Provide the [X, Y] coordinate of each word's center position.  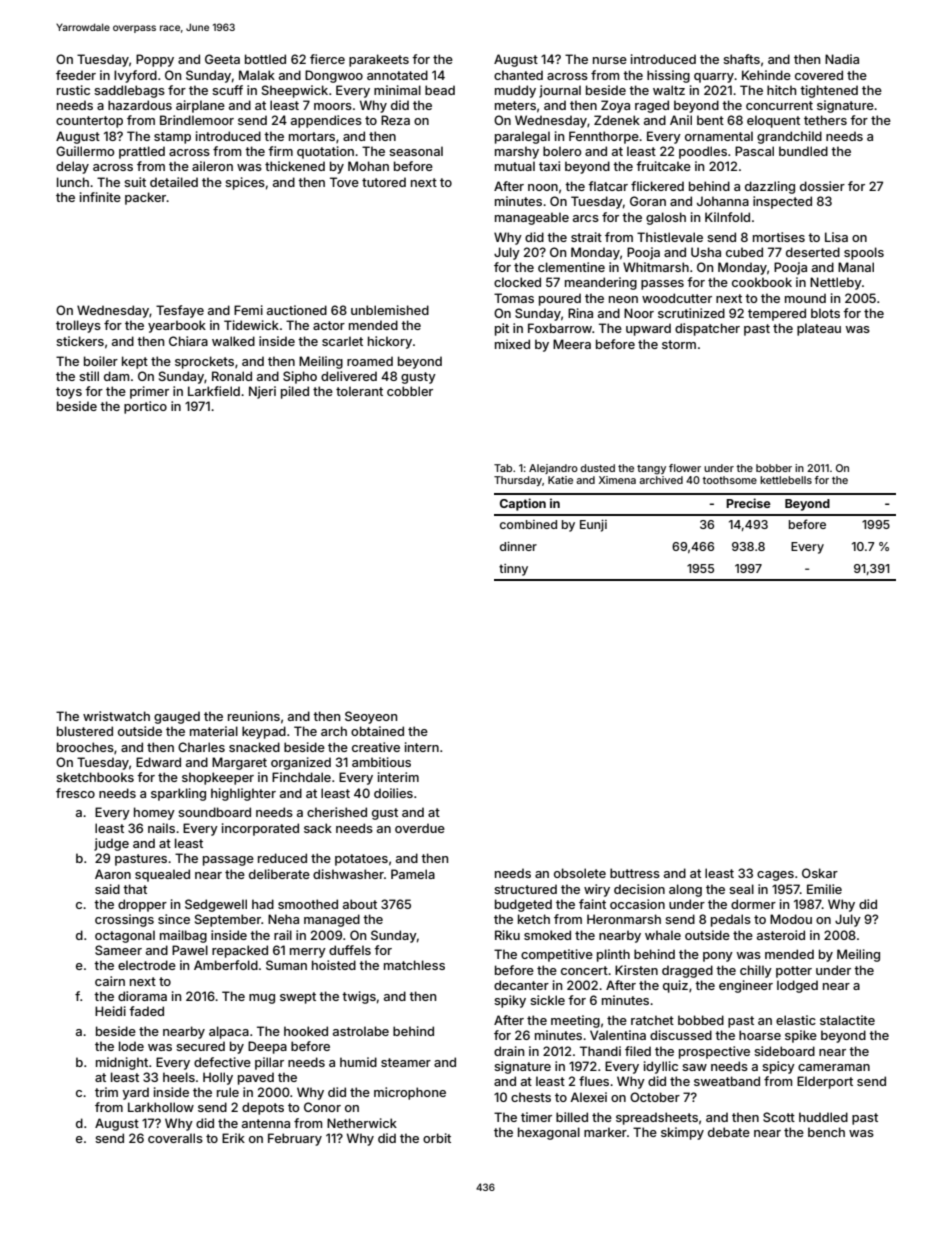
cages [775, 876]
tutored [384, 182]
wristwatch [116, 716]
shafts [741, 59]
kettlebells [786, 480]
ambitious [381, 762]
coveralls [175, 1138]
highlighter [243, 794]
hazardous [140, 105]
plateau [819, 329]
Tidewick [251, 325]
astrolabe [361, 1031]
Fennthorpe [604, 137]
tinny [513, 570]
